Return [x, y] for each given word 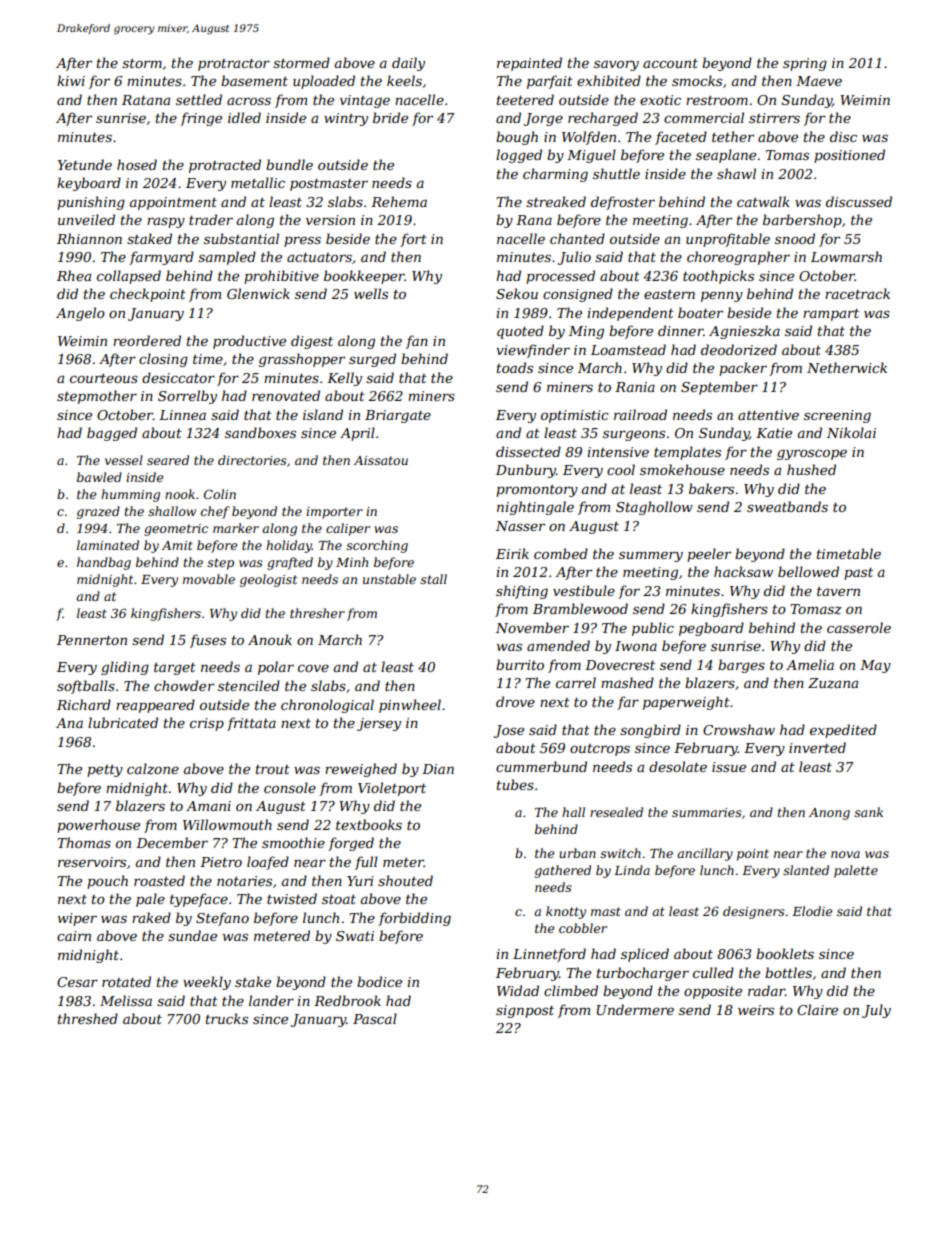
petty [105, 771]
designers [754, 912]
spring [805, 64]
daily [408, 64]
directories [252, 460]
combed [561, 553]
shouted [405, 880]
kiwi [71, 80]
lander [271, 1000]
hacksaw [743, 571]
